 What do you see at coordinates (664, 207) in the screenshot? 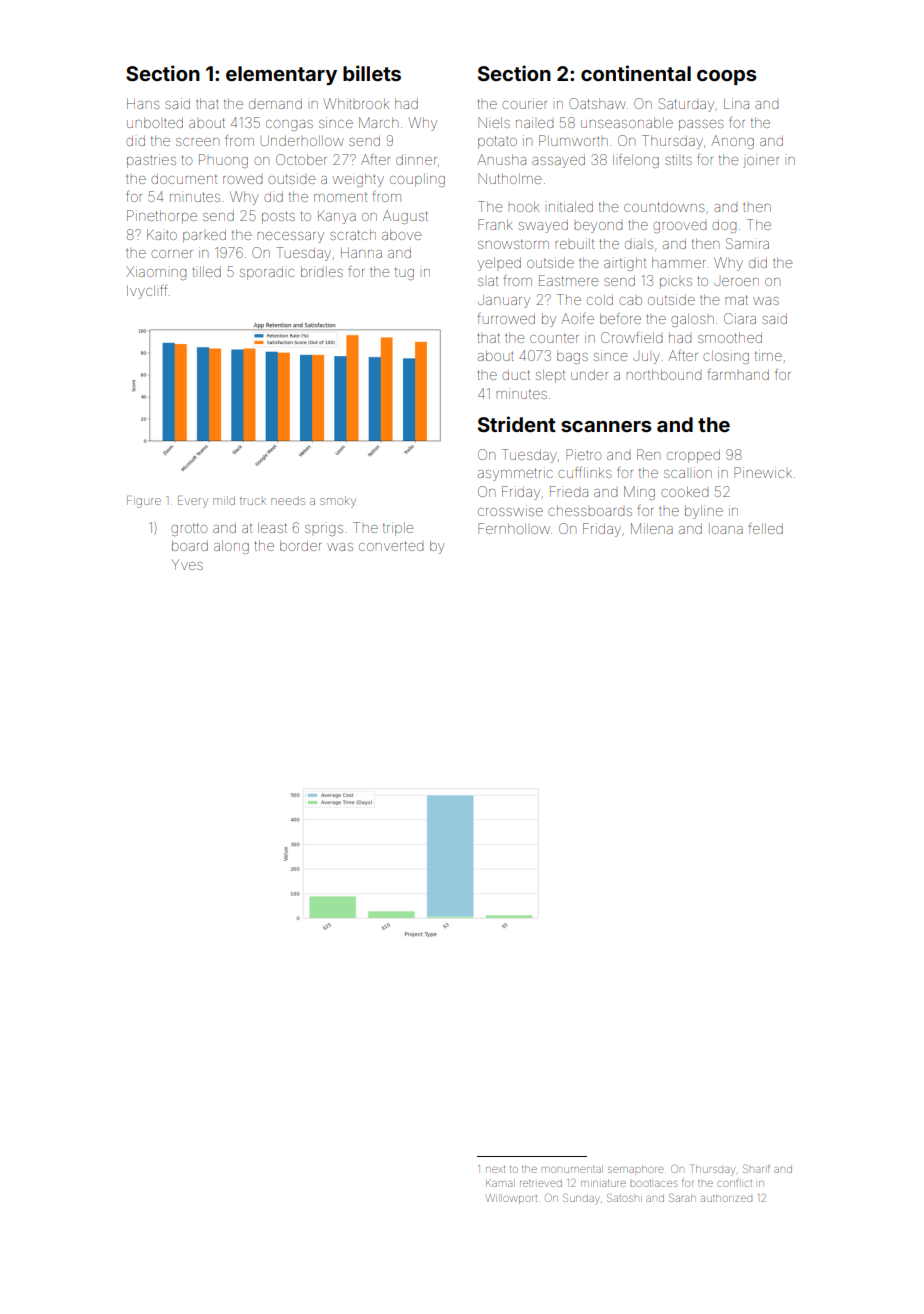
I see `countdowns` at bounding box center [664, 207].
